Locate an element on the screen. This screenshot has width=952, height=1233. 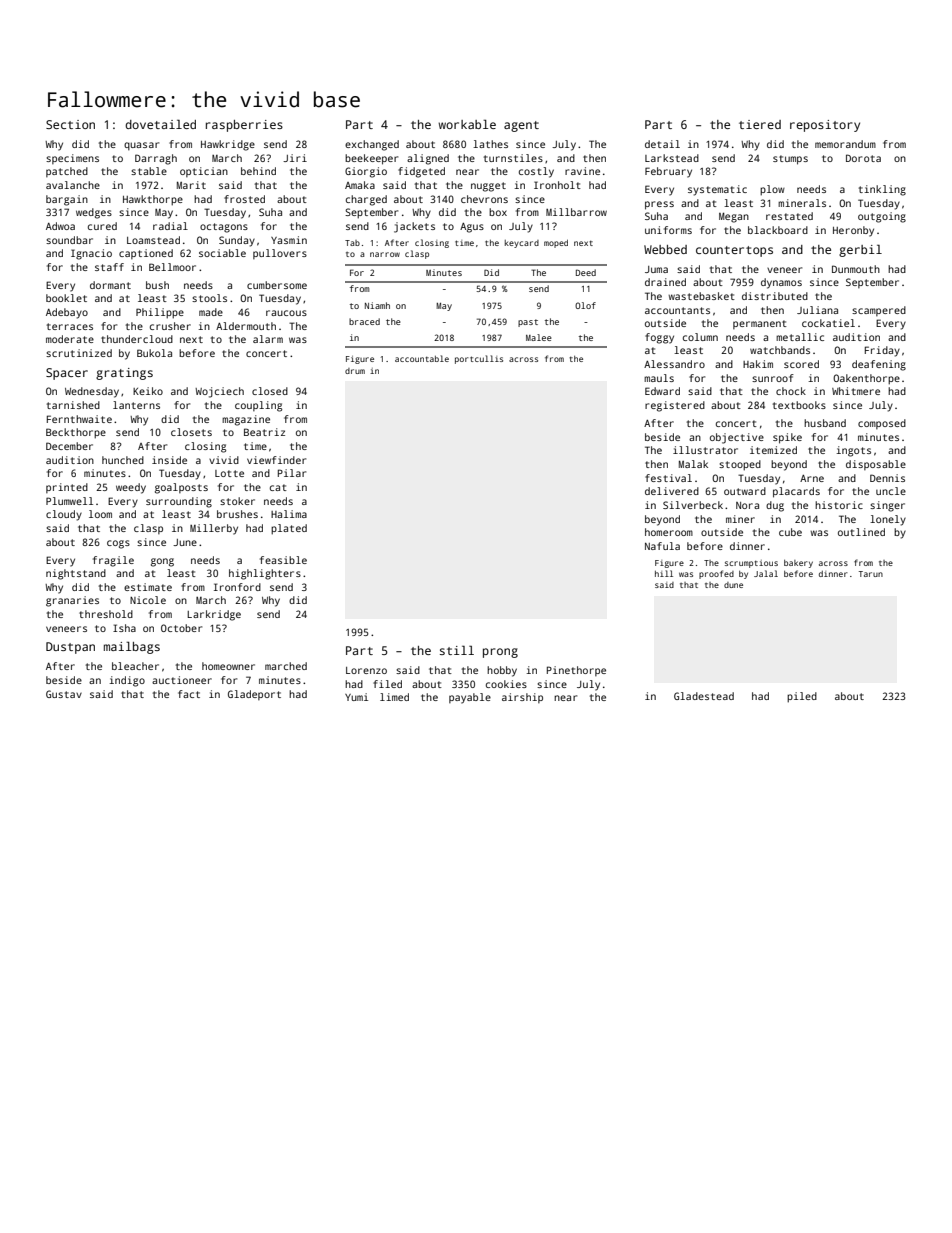
festival is located at coordinates (668, 478).
